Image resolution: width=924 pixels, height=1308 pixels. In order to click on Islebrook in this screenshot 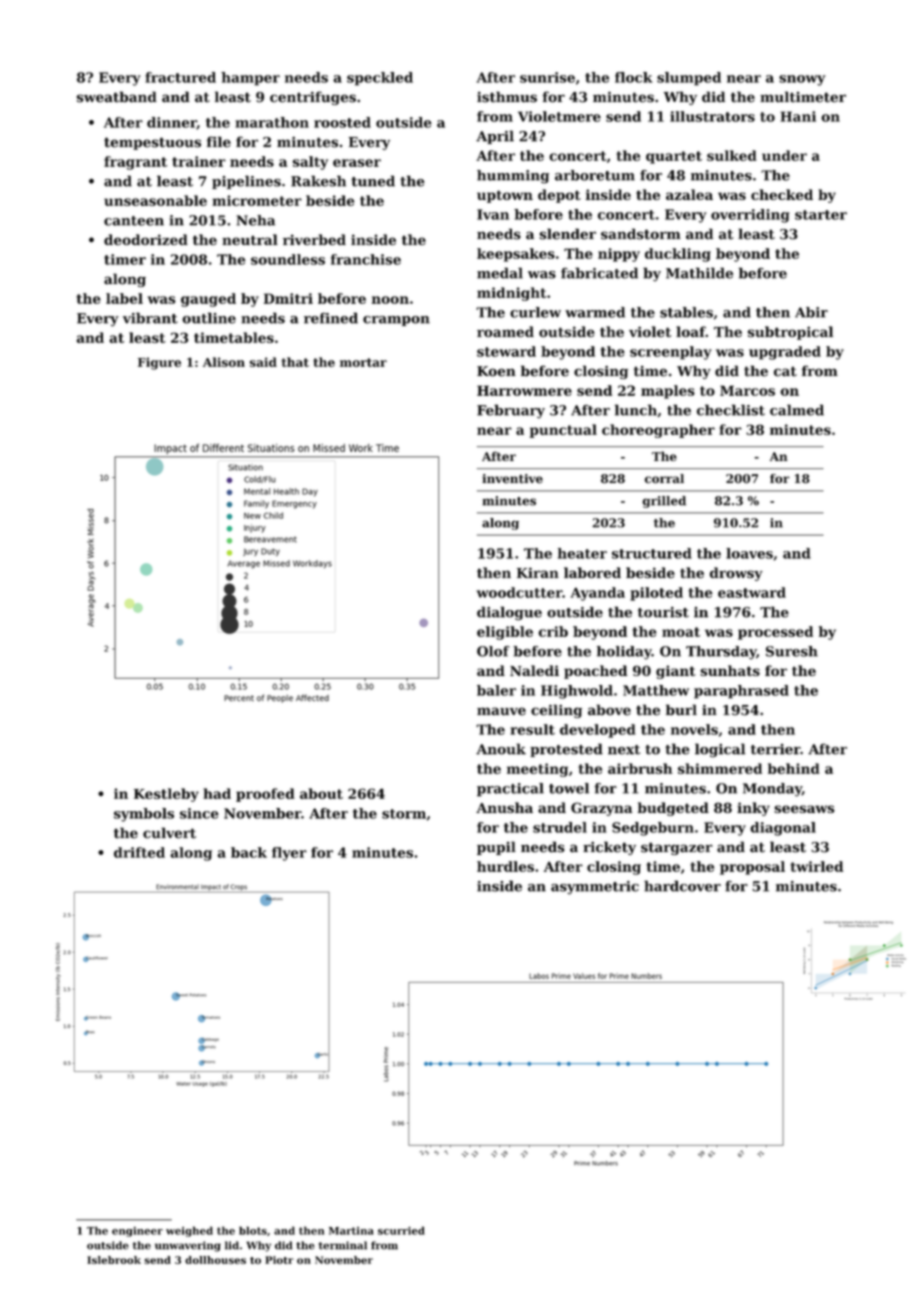, I will do `click(114, 1260)`.
